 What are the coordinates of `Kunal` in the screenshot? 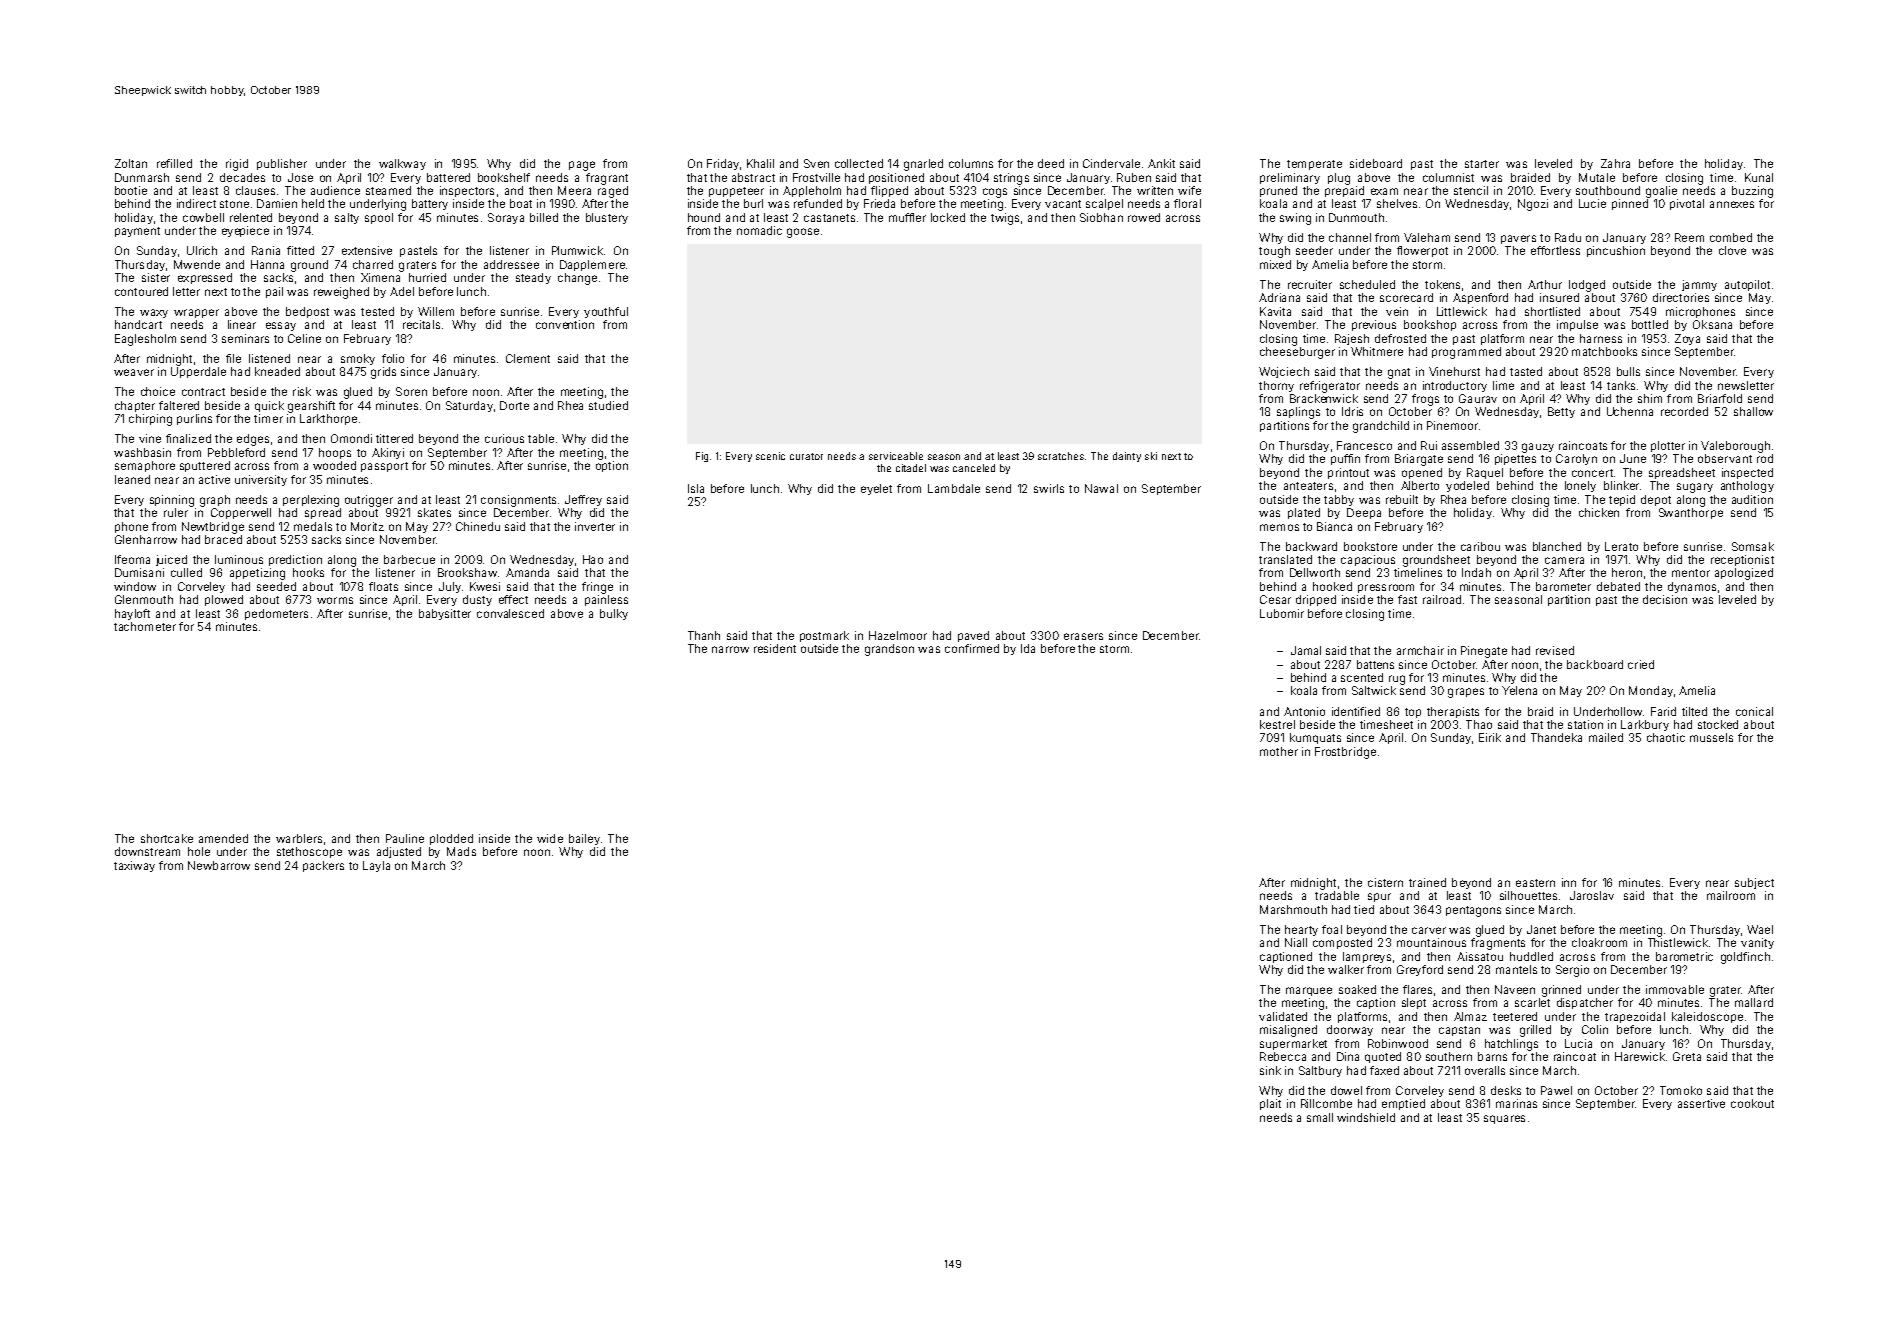 It's located at (1759, 177).
